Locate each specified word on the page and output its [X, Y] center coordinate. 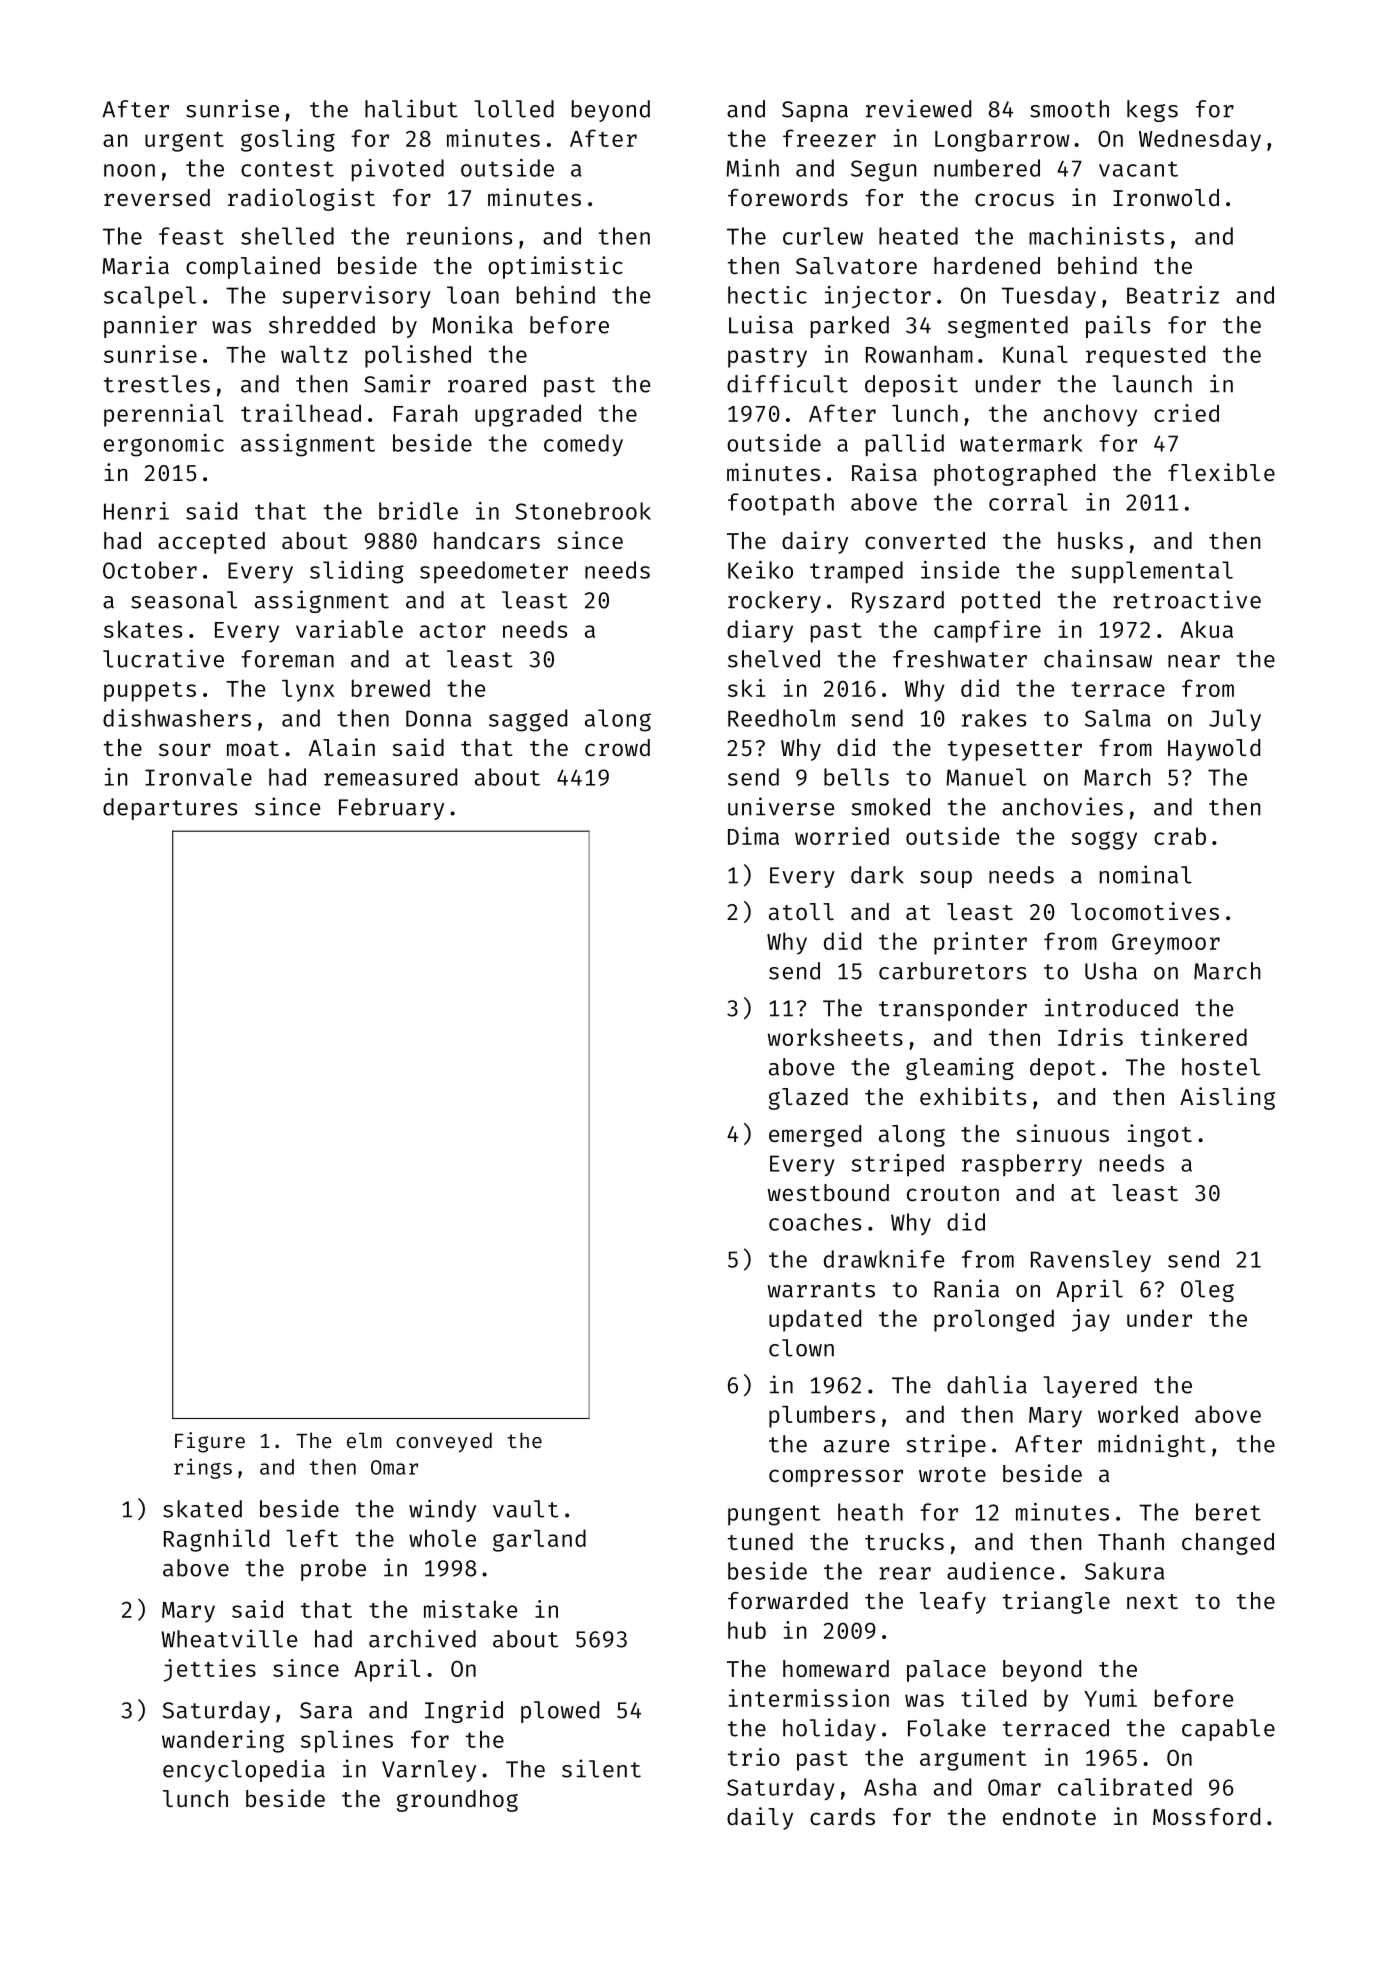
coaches [815, 1222]
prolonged [994, 1320]
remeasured [390, 777]
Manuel [986, 777]
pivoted [398, 170]
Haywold [1214, 750]
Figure [210, 1442]
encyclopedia [244, 1770]
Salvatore [856, 265]
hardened [987, 265]
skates [143, 629]
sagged [528, 720]
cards [842, 1816]
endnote [1049, 1816]
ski [746, 688]
